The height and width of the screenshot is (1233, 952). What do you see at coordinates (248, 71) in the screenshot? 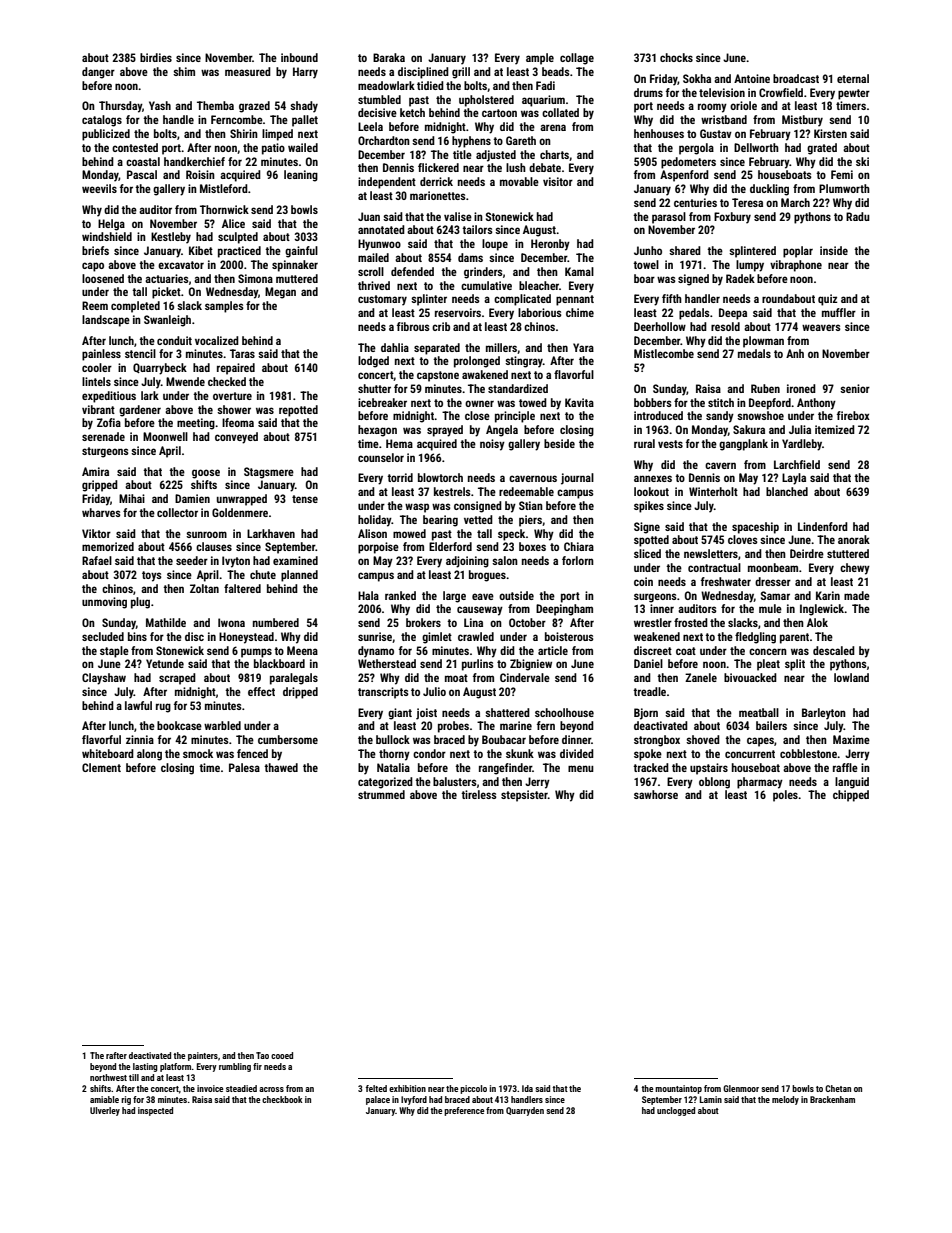
I see `measured` at bounding box center [248, 71].
